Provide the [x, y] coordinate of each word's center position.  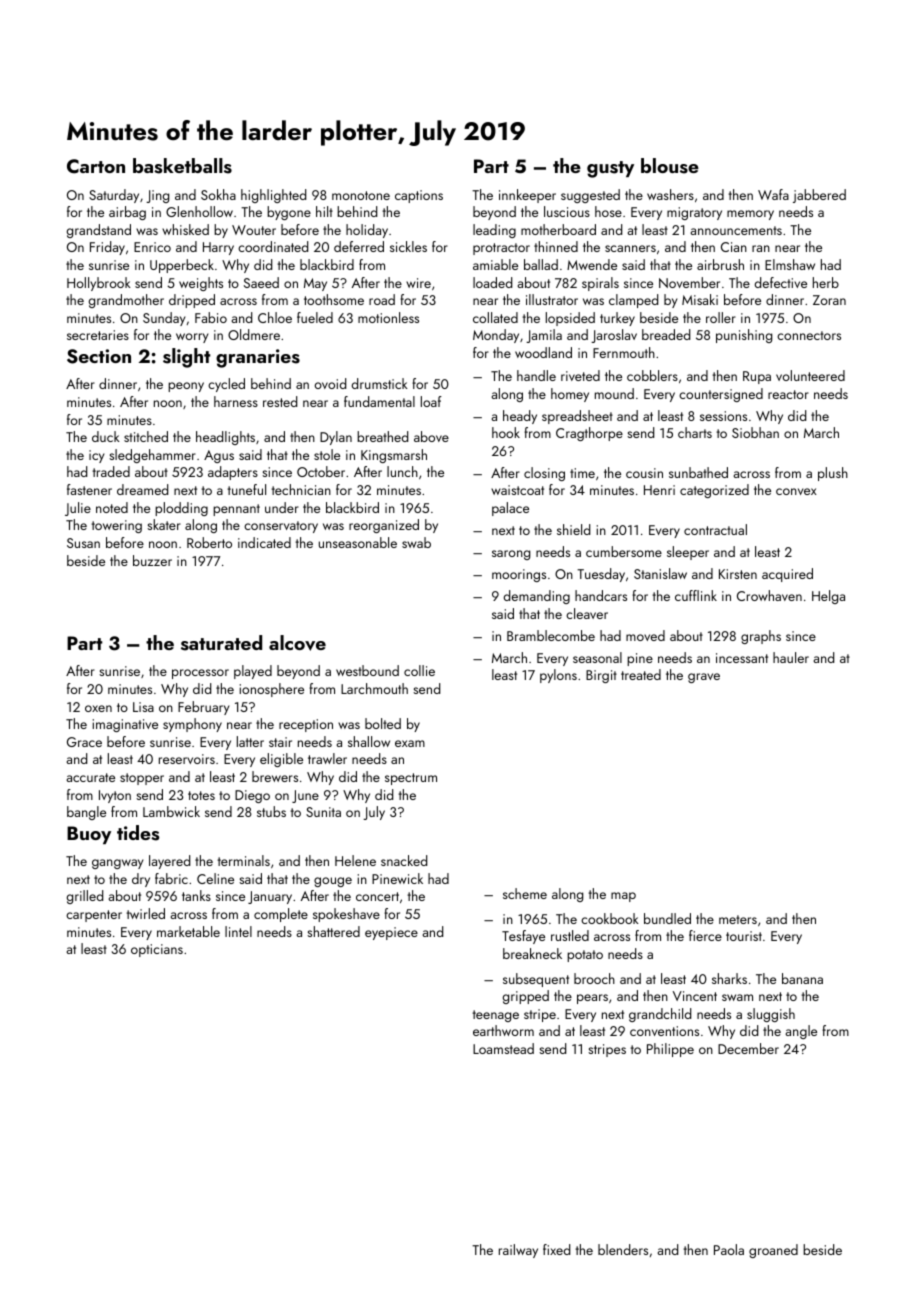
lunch [402, 471]
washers [670, 194]
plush [833, 474]
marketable [188, 931]
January [270, 897]
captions [419, 196]
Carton [96, 166]
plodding [181, 509]
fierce [705, 935]
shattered [333, 931]
